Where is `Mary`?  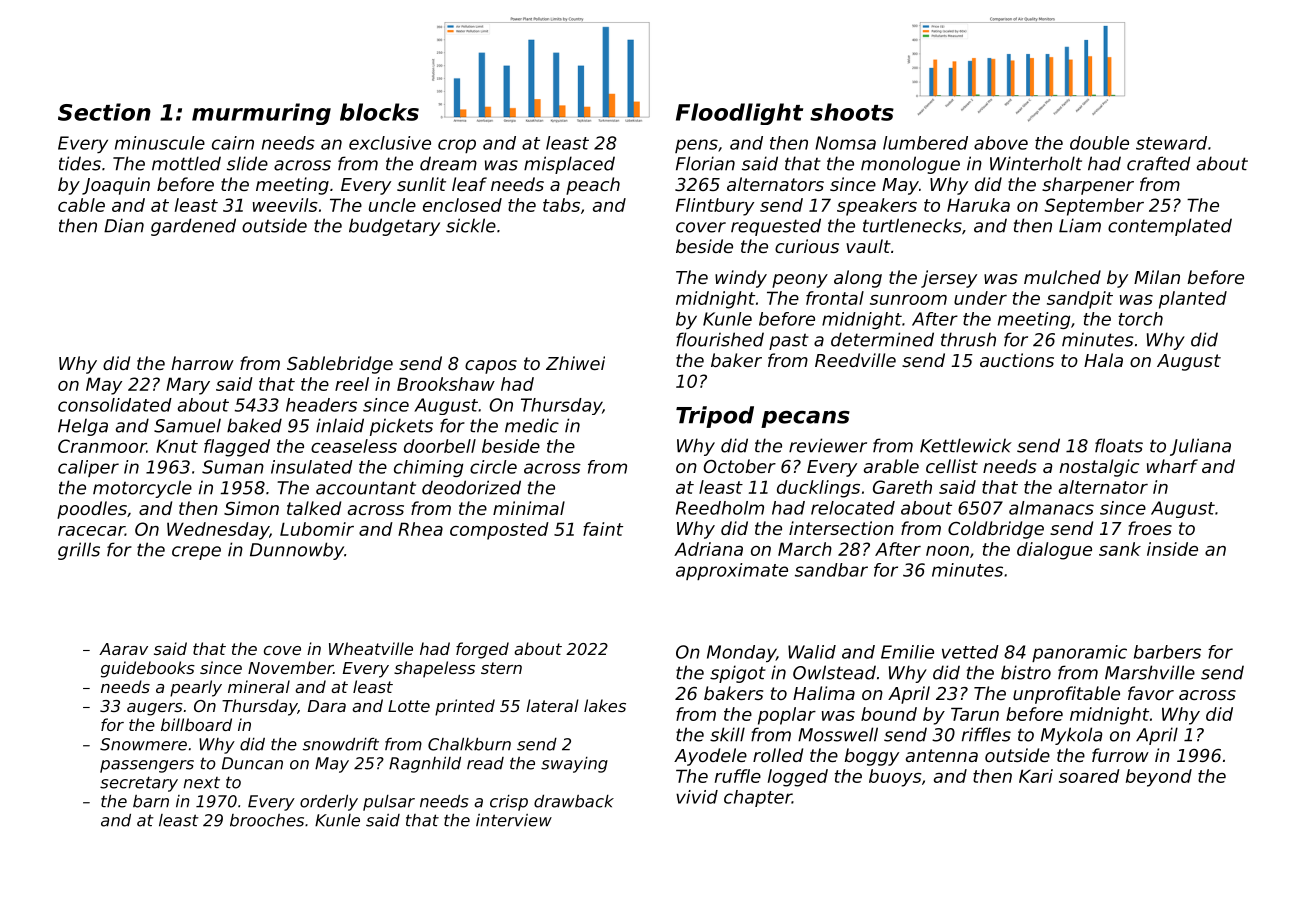
Mary is located at coordinates (188, 386).
